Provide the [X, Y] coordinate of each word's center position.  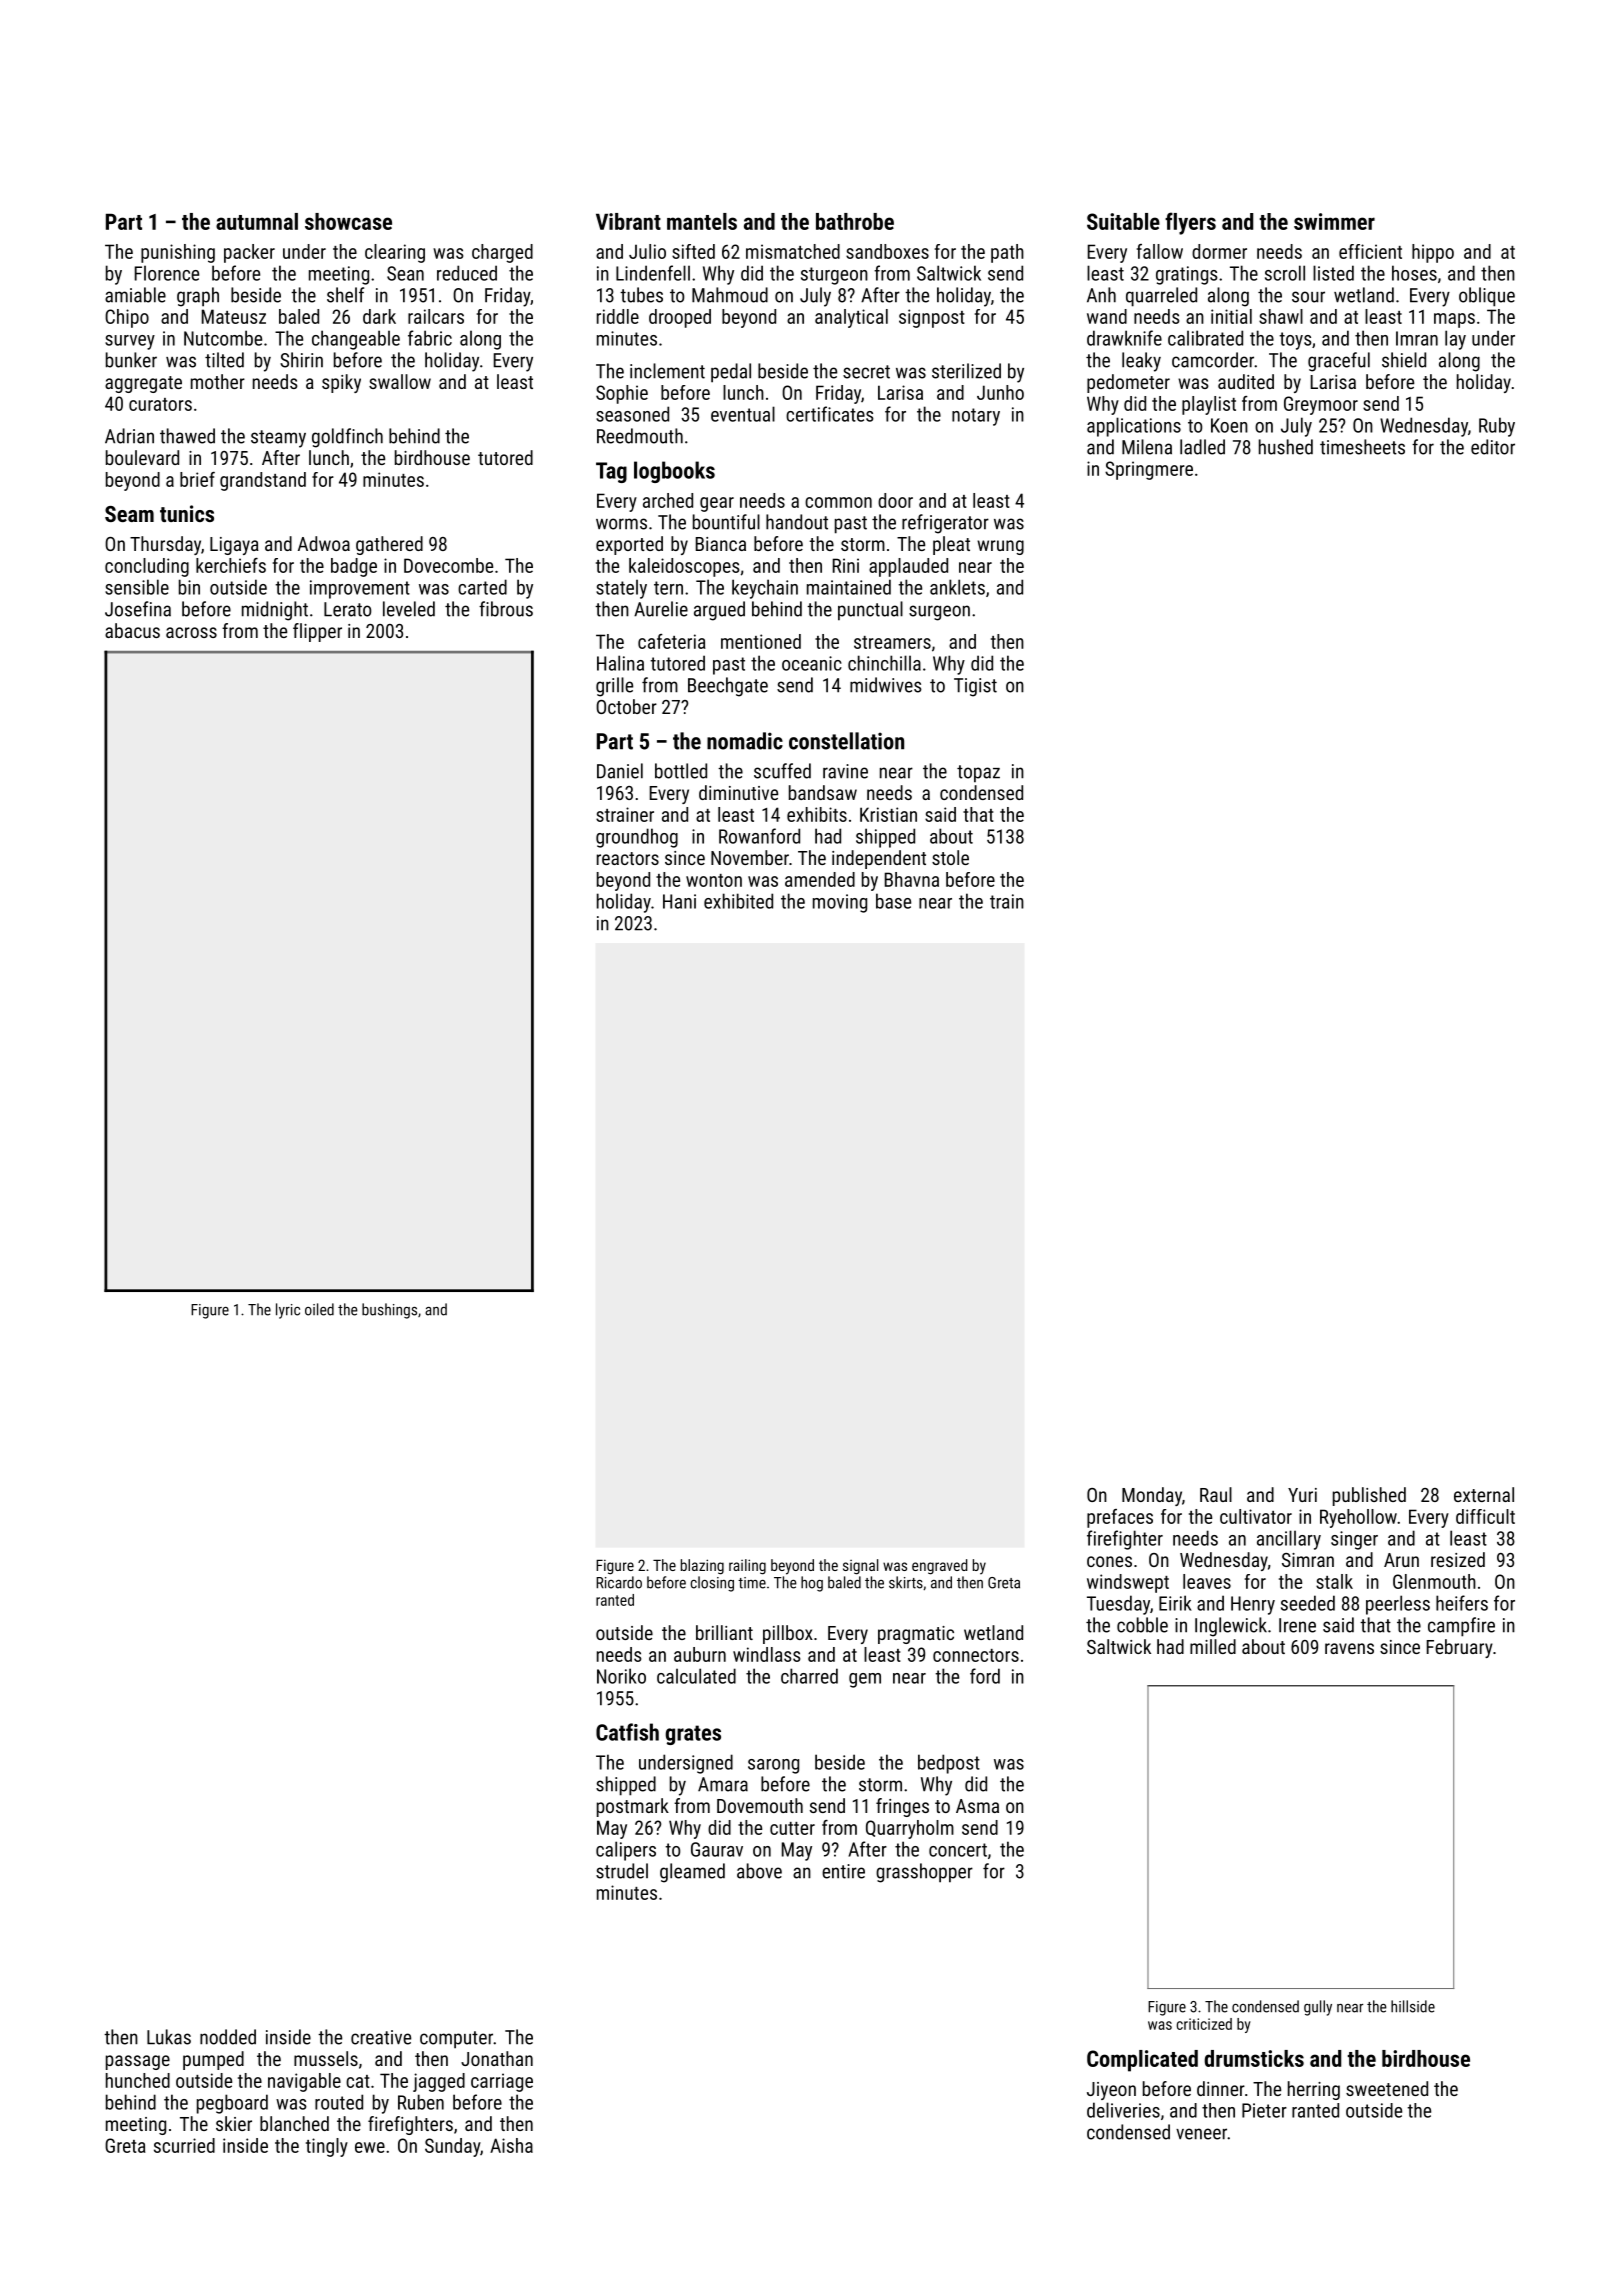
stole [950, 857]
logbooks [674, 472]
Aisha [511, 2145]
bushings [389, 1311]
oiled [319, 1309]
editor [1493, 447]
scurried [184, 2145]
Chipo [127, 318]
